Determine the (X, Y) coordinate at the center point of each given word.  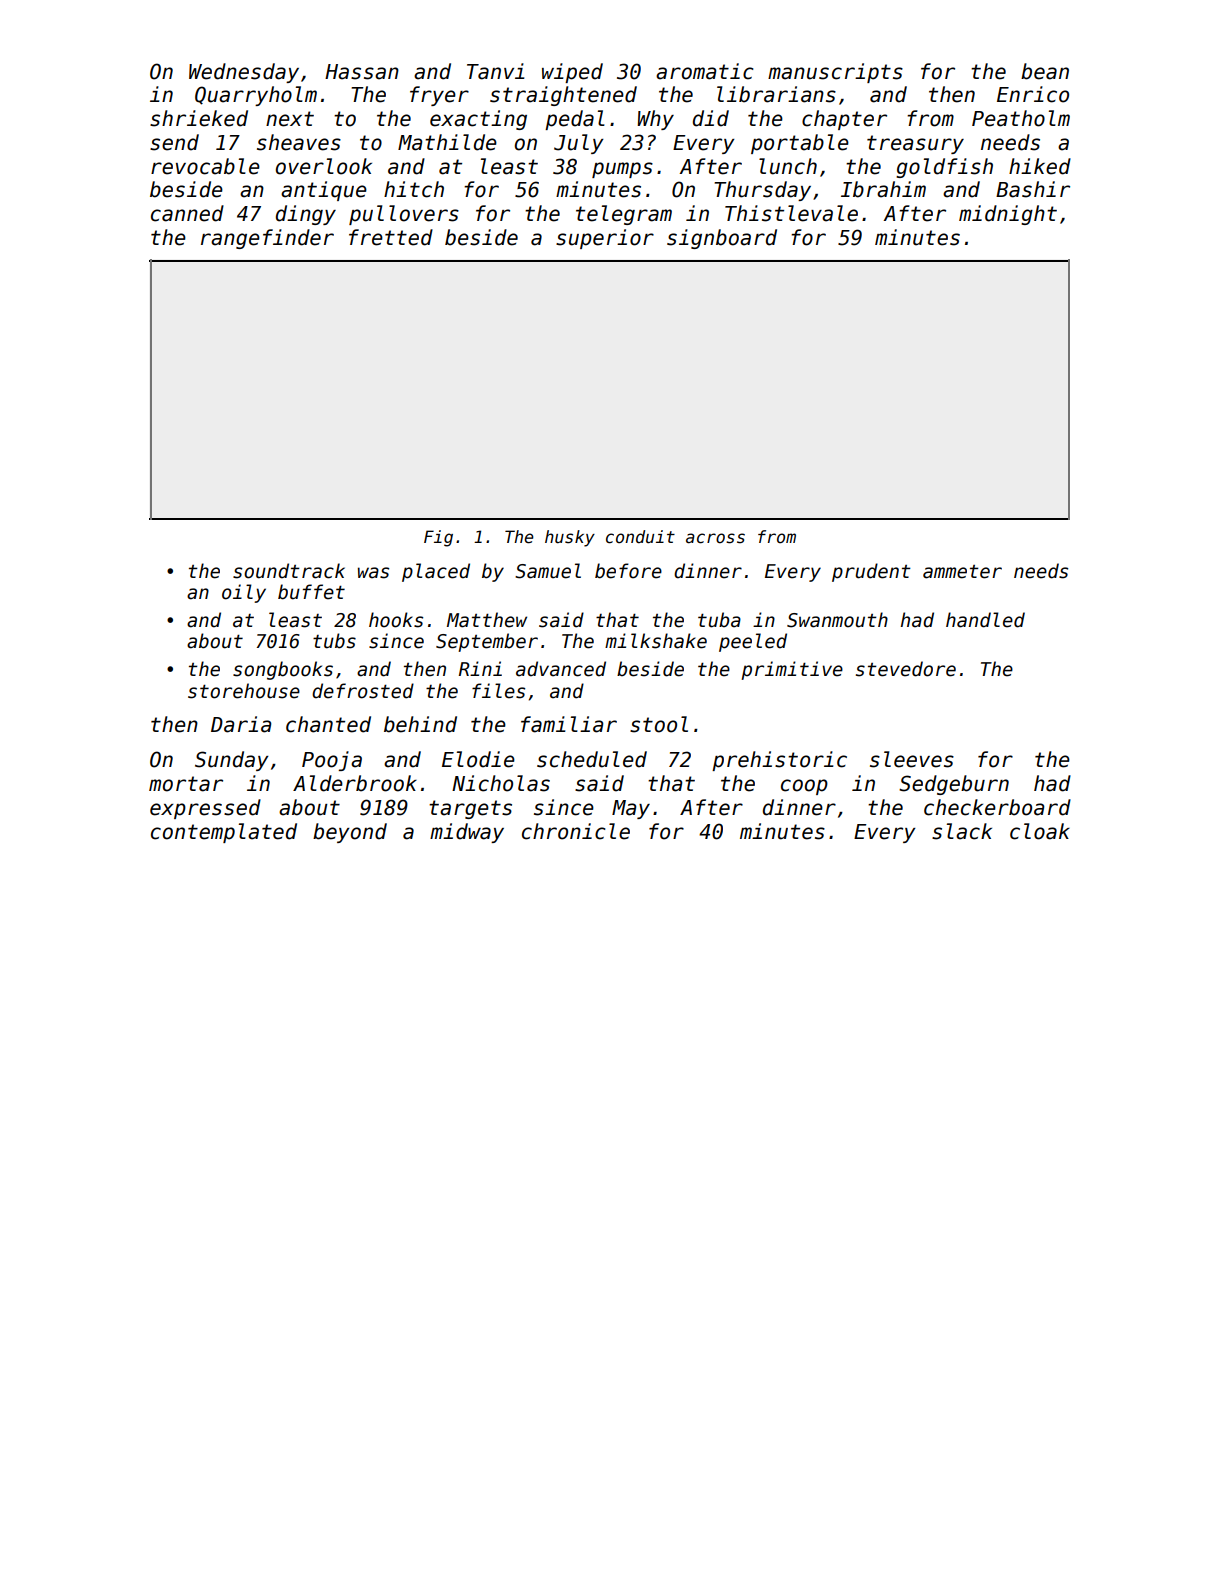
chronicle (576, 831)
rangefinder (267, 239)
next (290, 119)
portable (800, 144)
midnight (1008, 215)
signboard (722, 239)
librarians (776, 94)
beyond (350, 833)
